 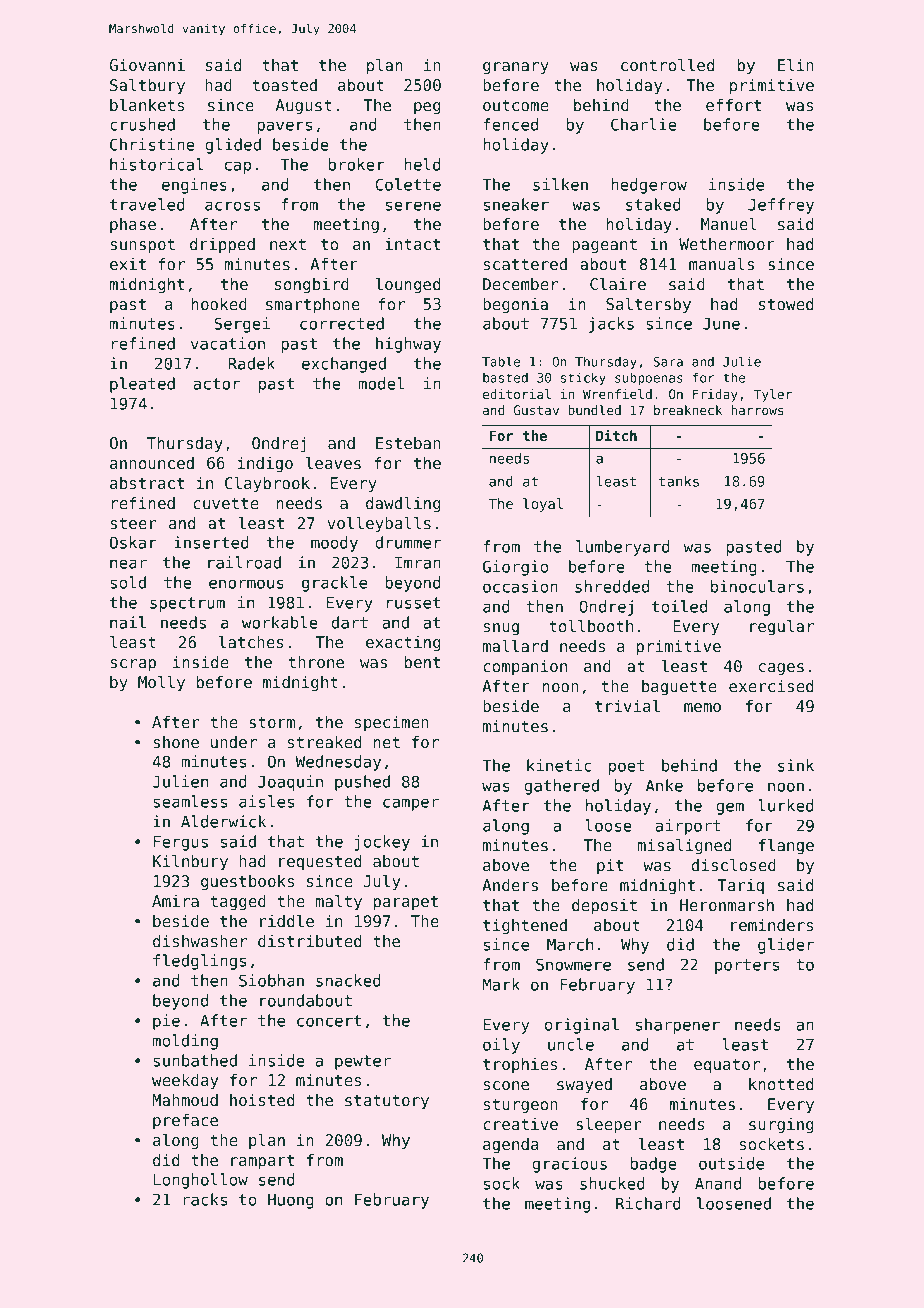 I want to click on inserted, so click(x=211, y=542).
